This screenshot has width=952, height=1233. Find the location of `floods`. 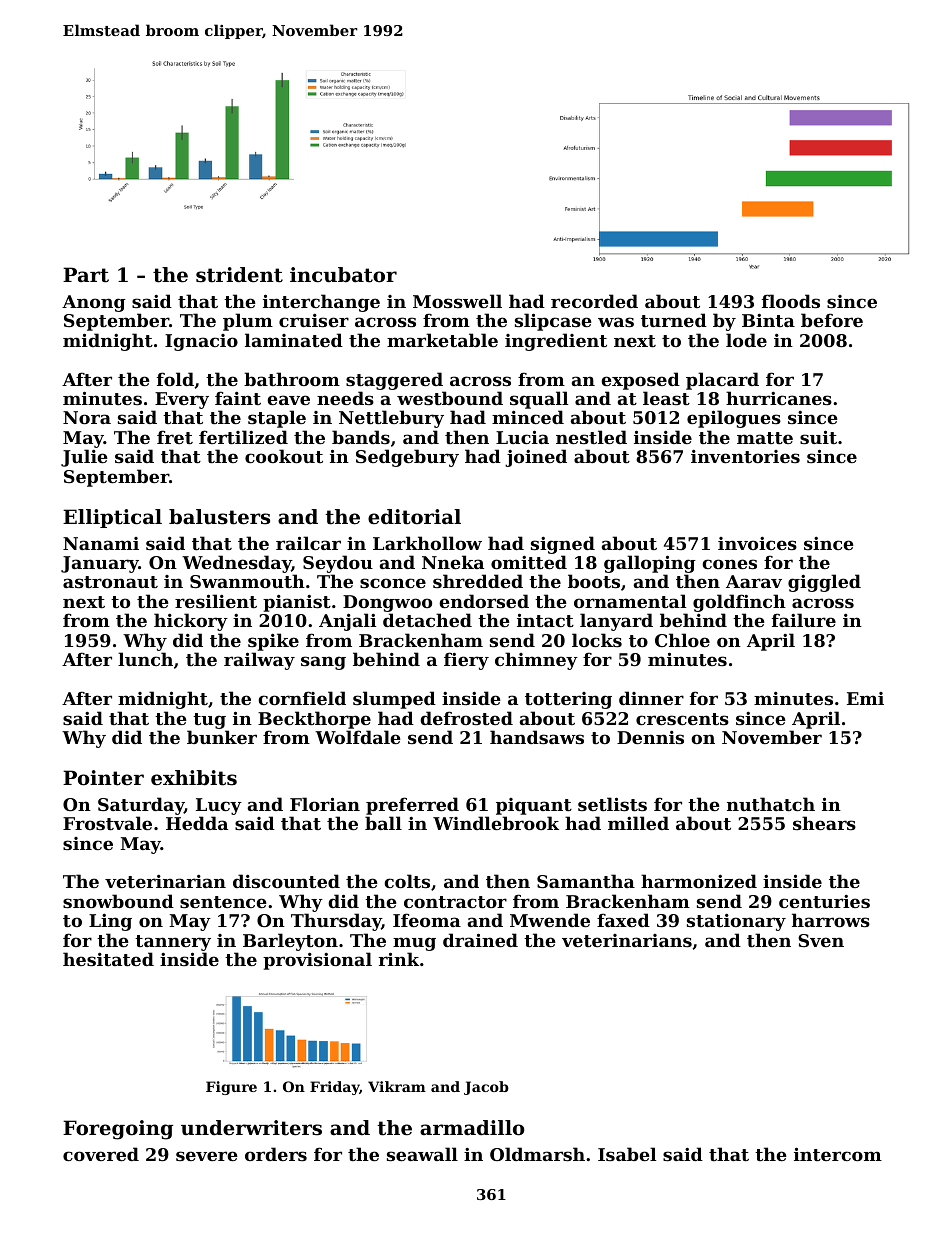

floods is located at coordinates (791, 301).
